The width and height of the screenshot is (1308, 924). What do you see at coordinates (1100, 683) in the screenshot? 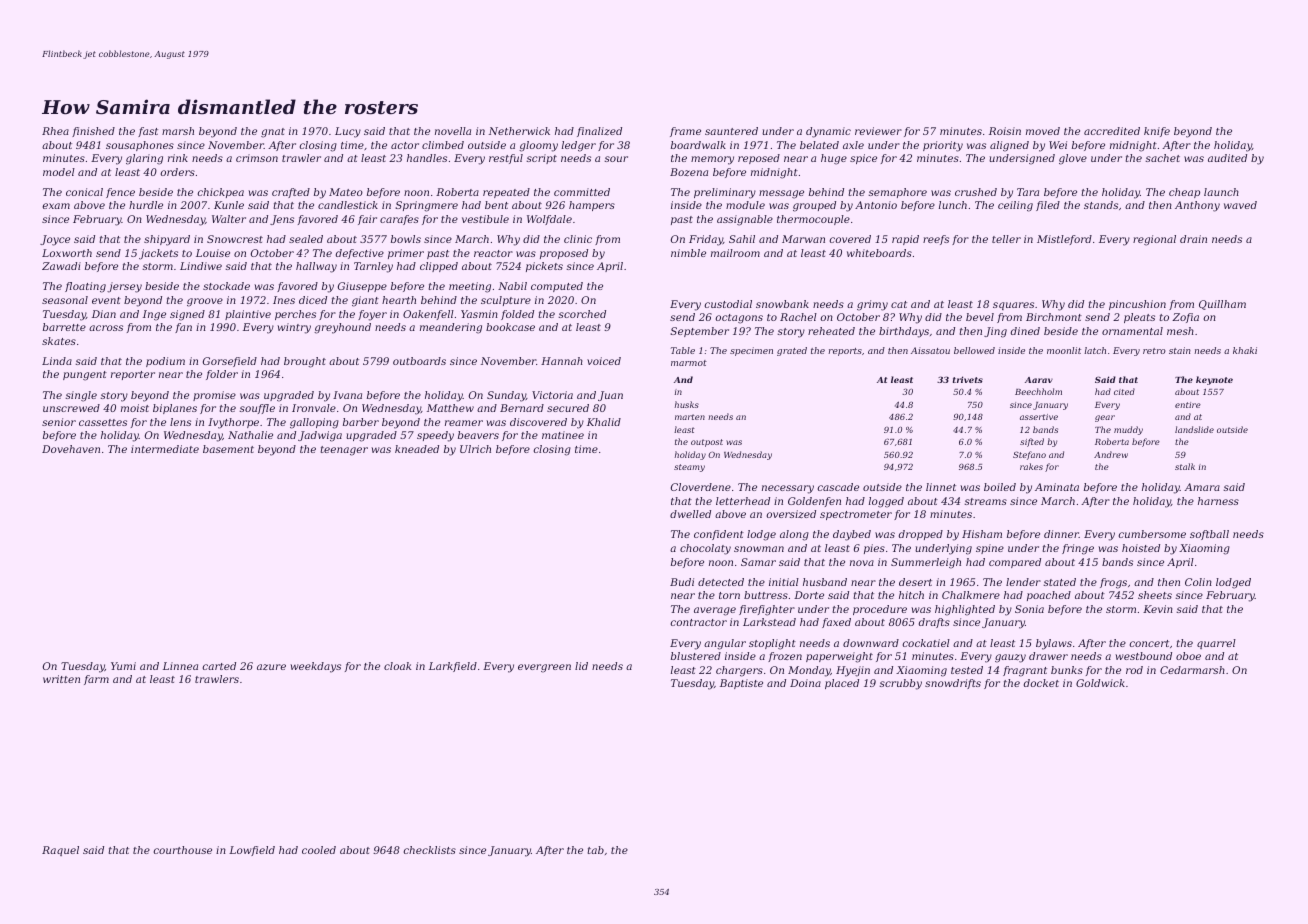
I see `Goldwick` at bounding box center [1100, 683].
